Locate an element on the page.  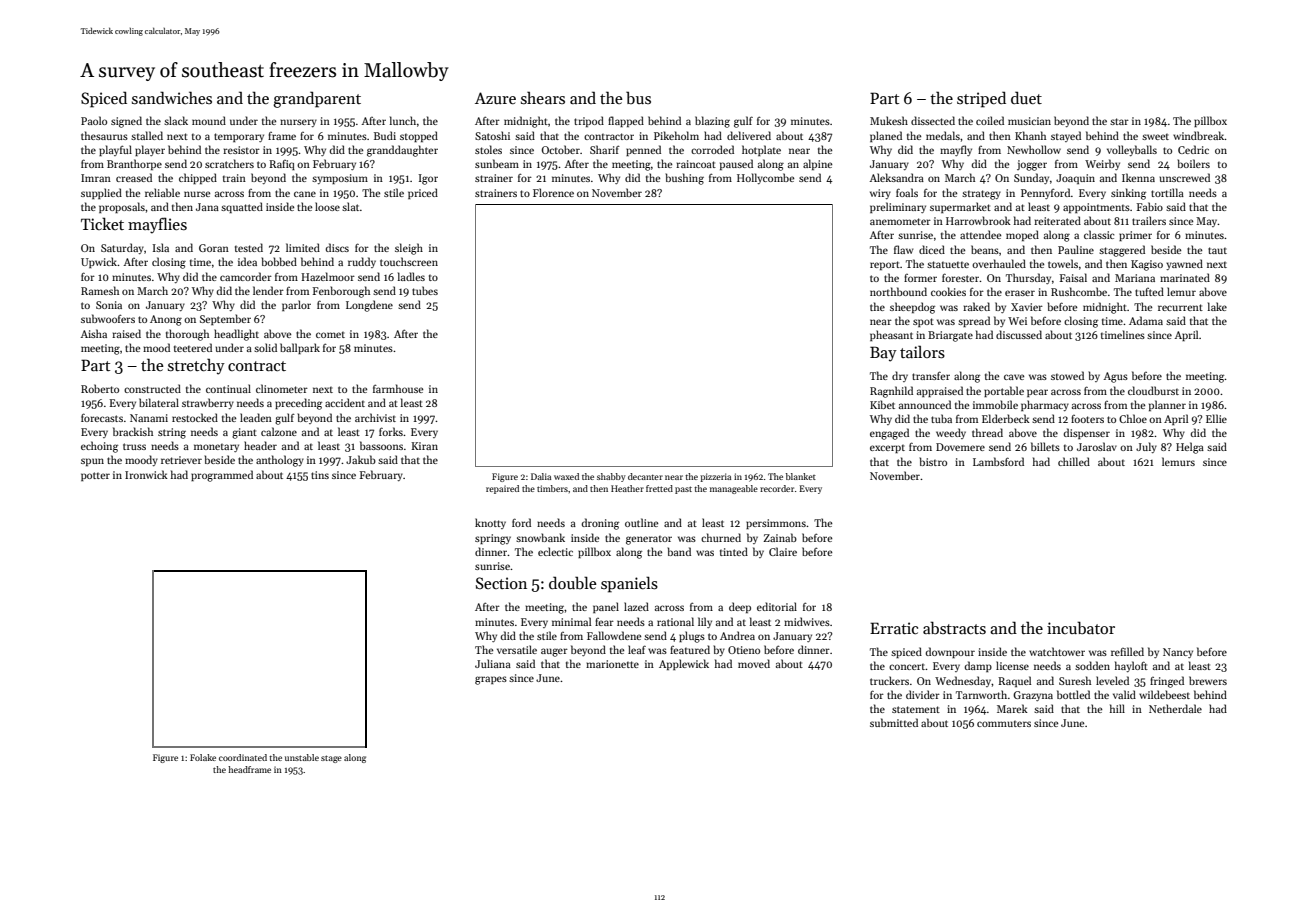
Roberto is located at coordinates (100, 388).
